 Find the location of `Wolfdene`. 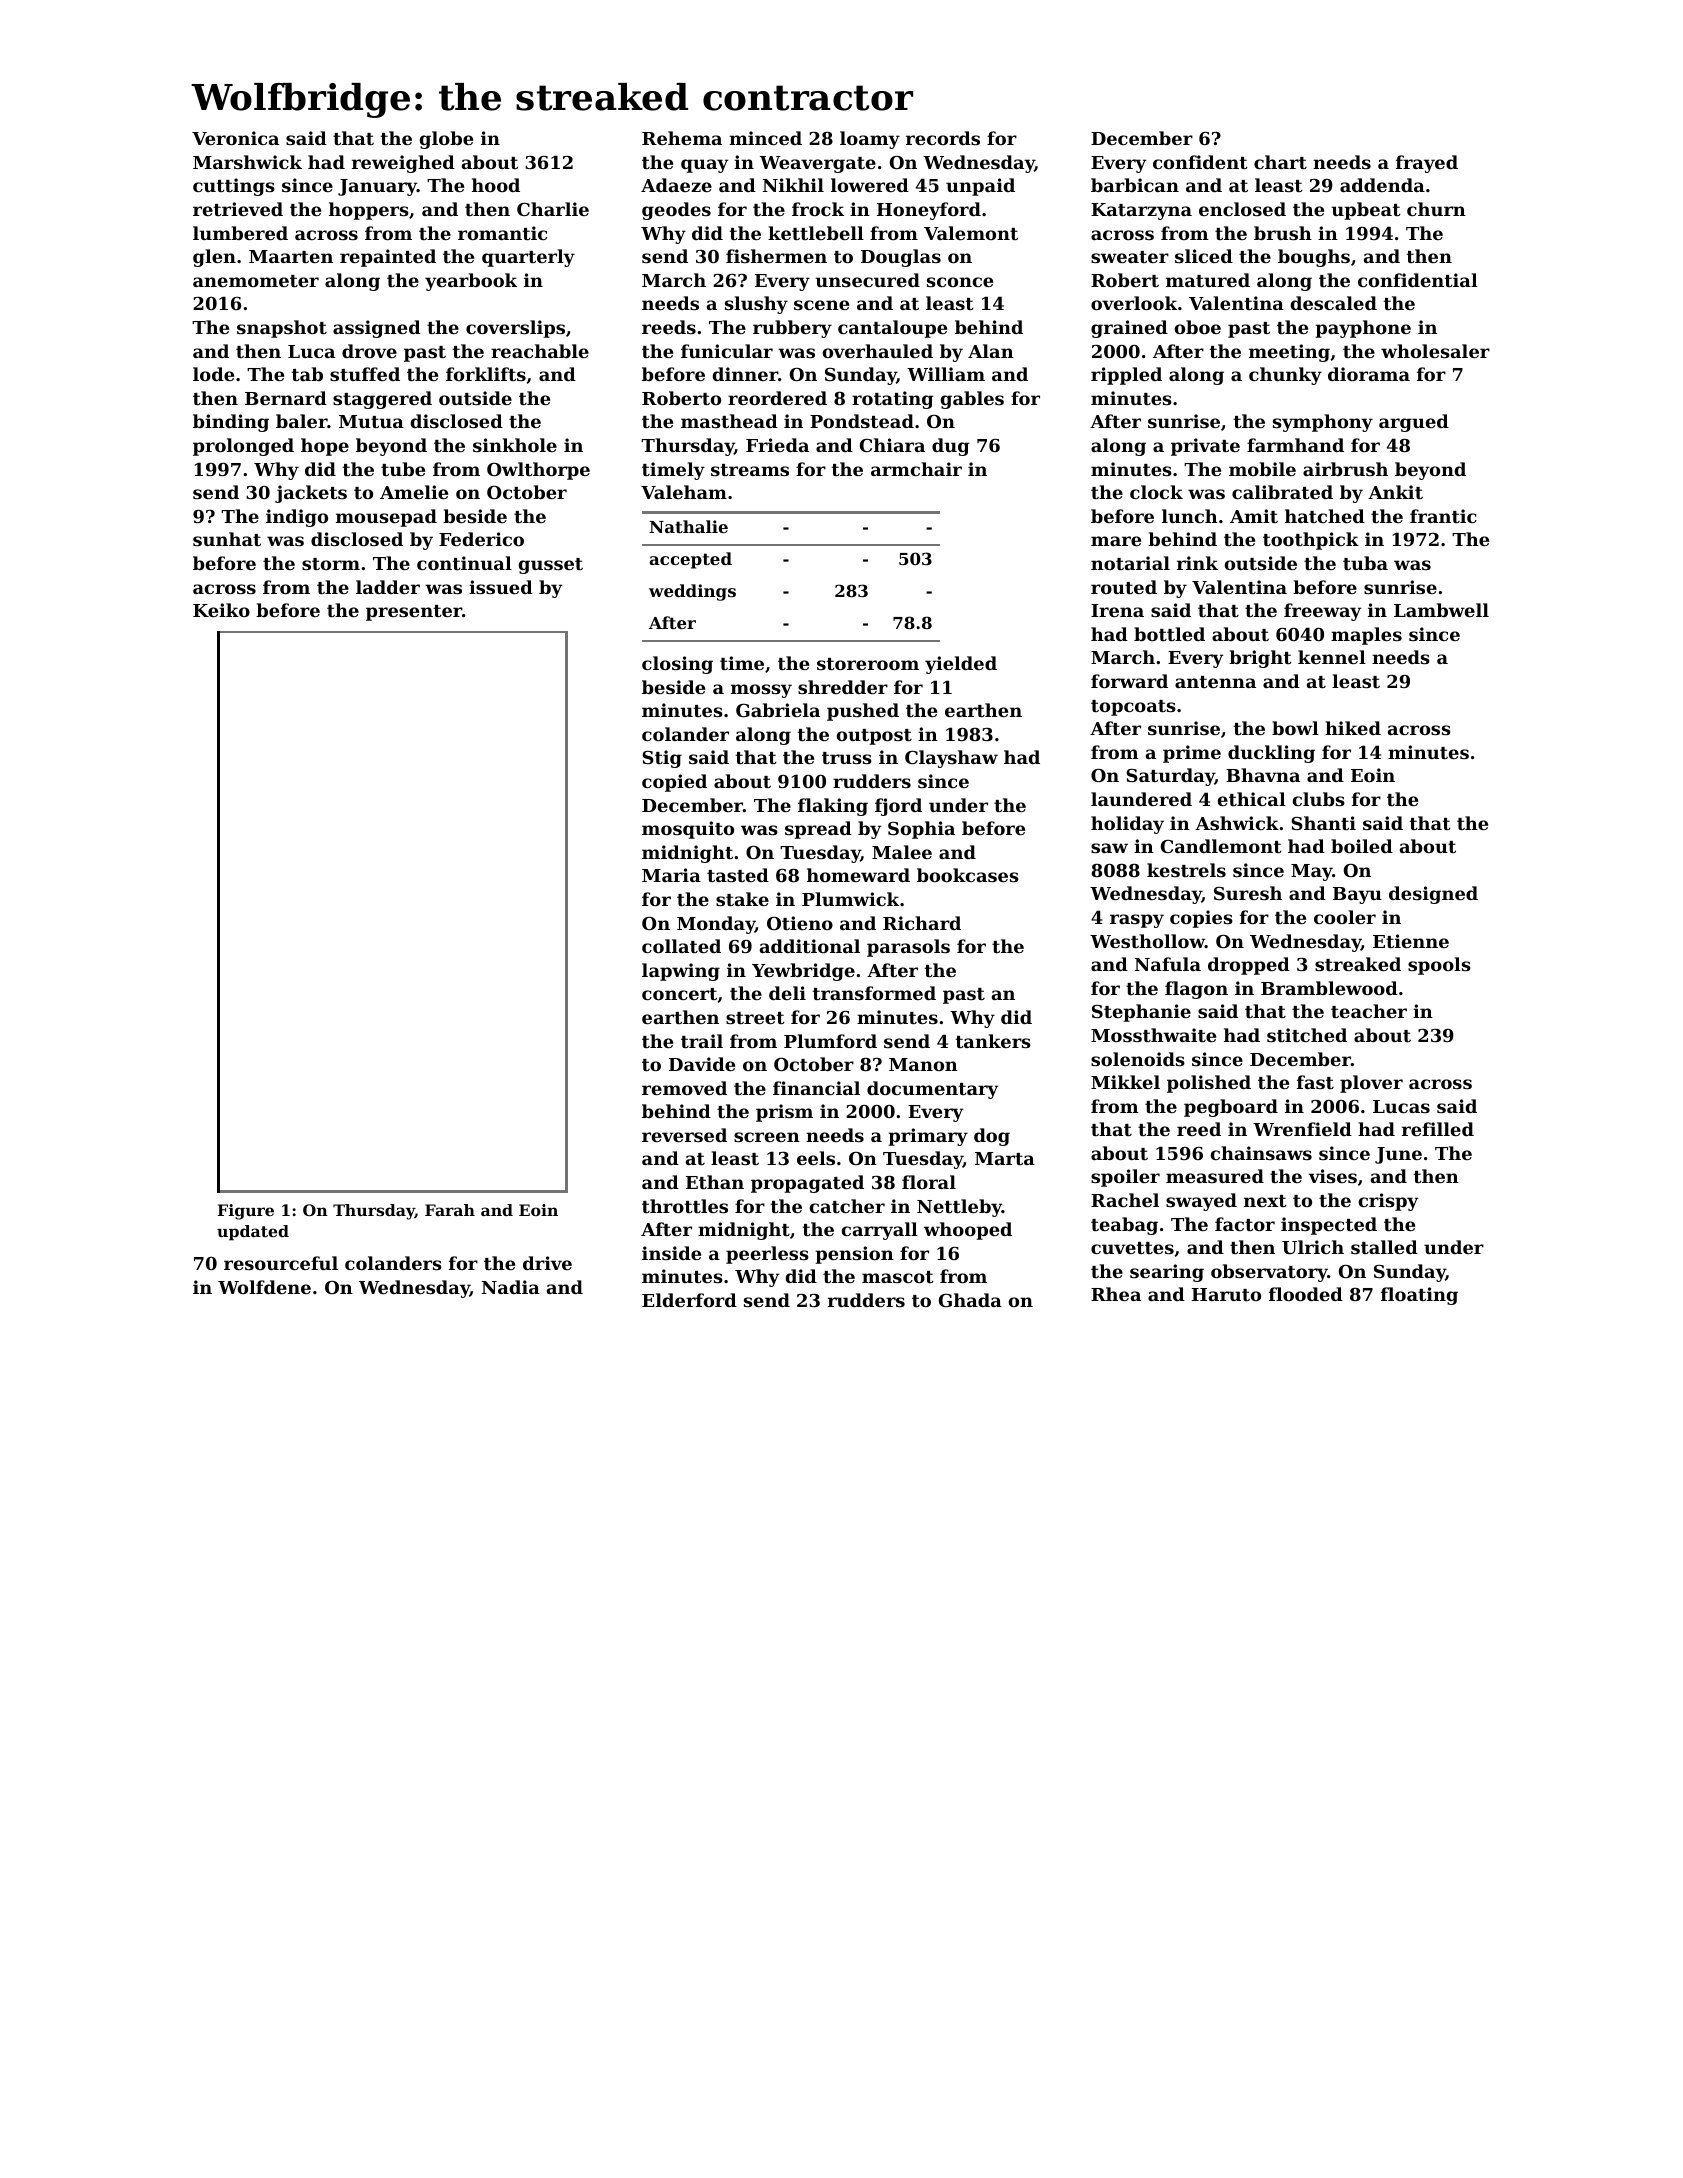

Wolfdene is located at coordinates (264, 1287).
